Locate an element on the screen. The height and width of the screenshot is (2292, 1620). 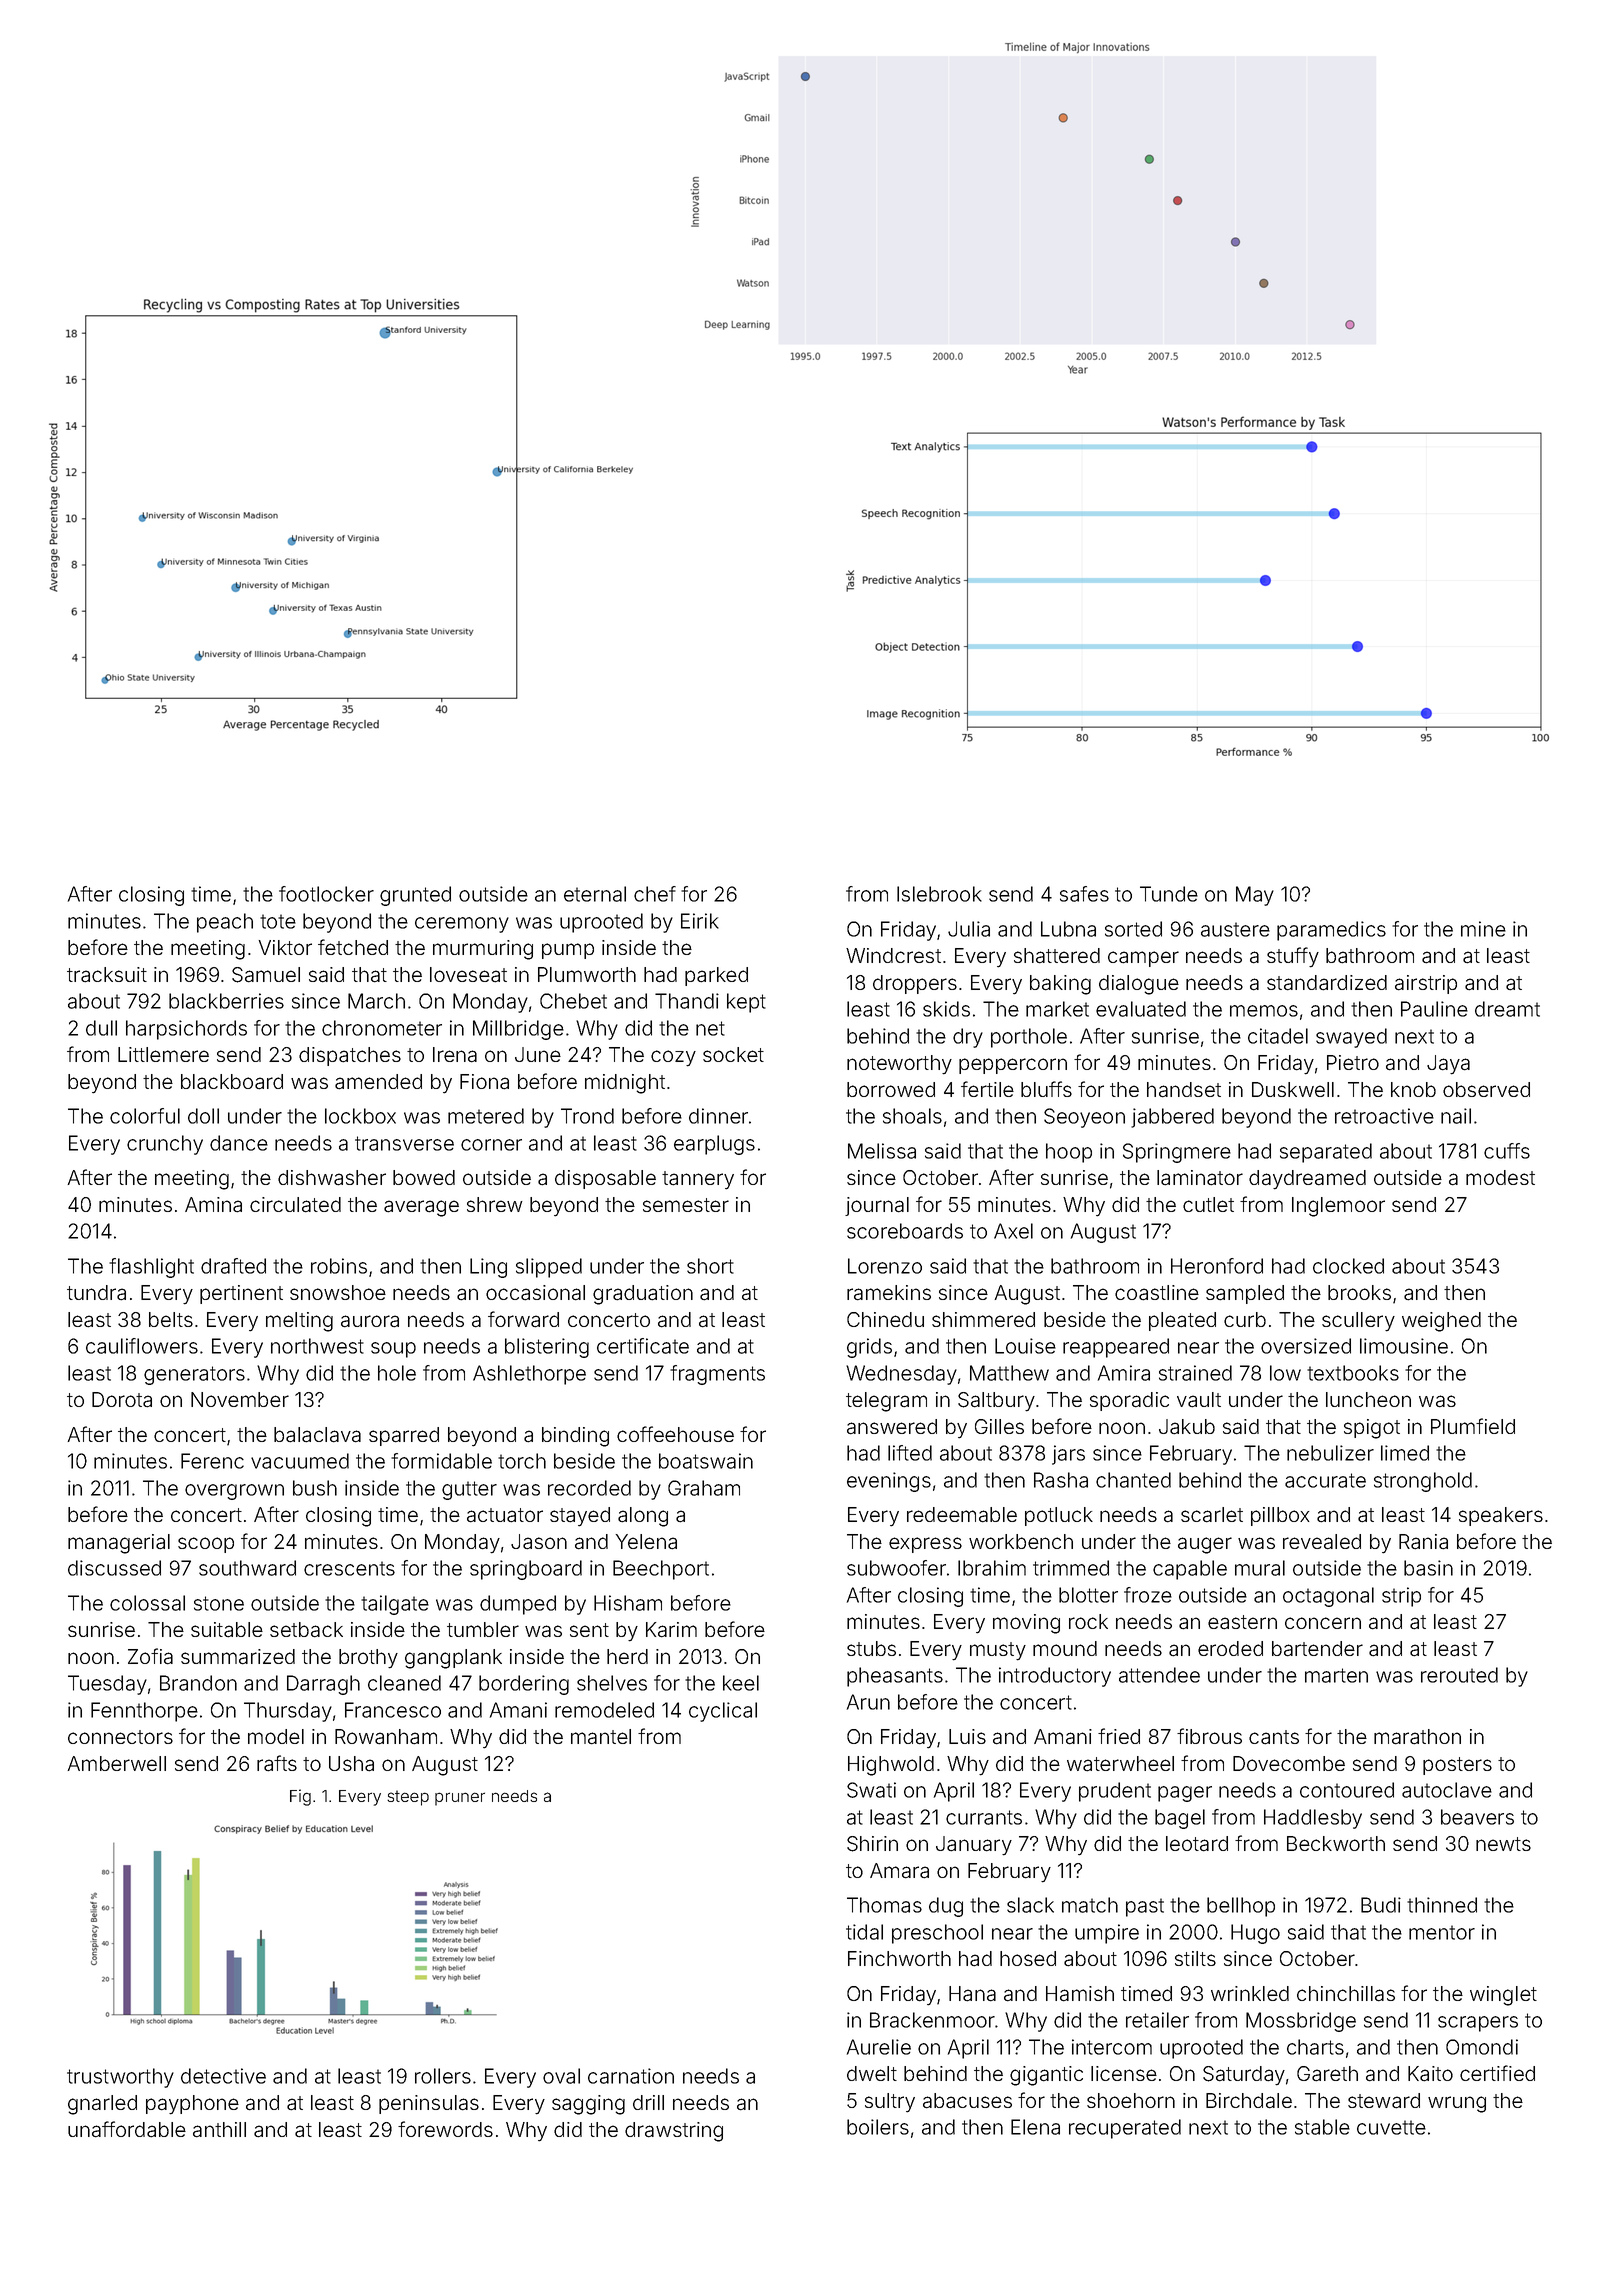
tidal is located at coordinates (864, 1932).
